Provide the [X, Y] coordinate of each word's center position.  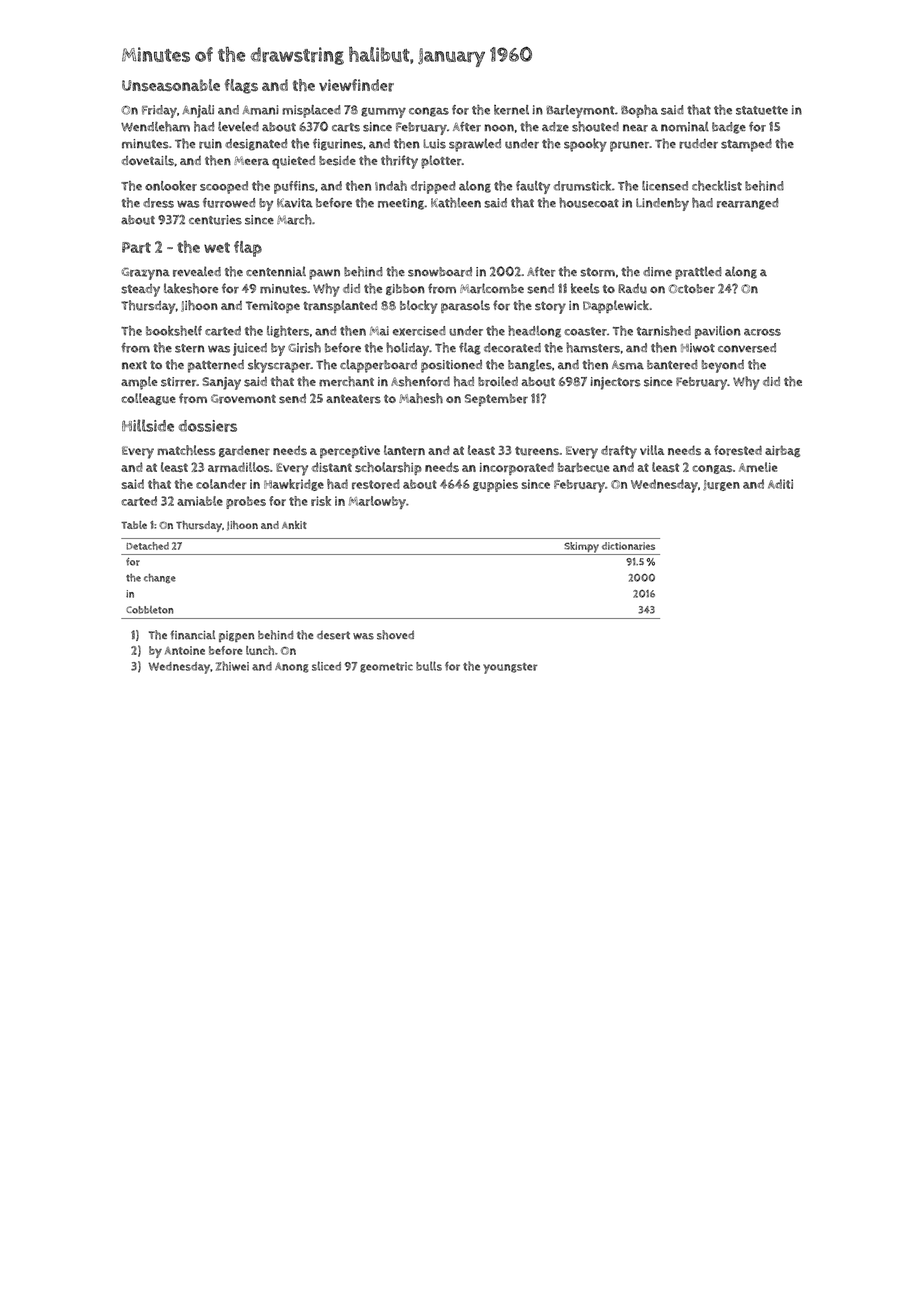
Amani [260, 110]
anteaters [353, 399]
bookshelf [174, 331]
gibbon [405, 290]
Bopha [639, 111]
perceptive [350, 452]
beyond [723, 366]
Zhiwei [232, 666]
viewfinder [356, 85]
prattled [698, 273]
